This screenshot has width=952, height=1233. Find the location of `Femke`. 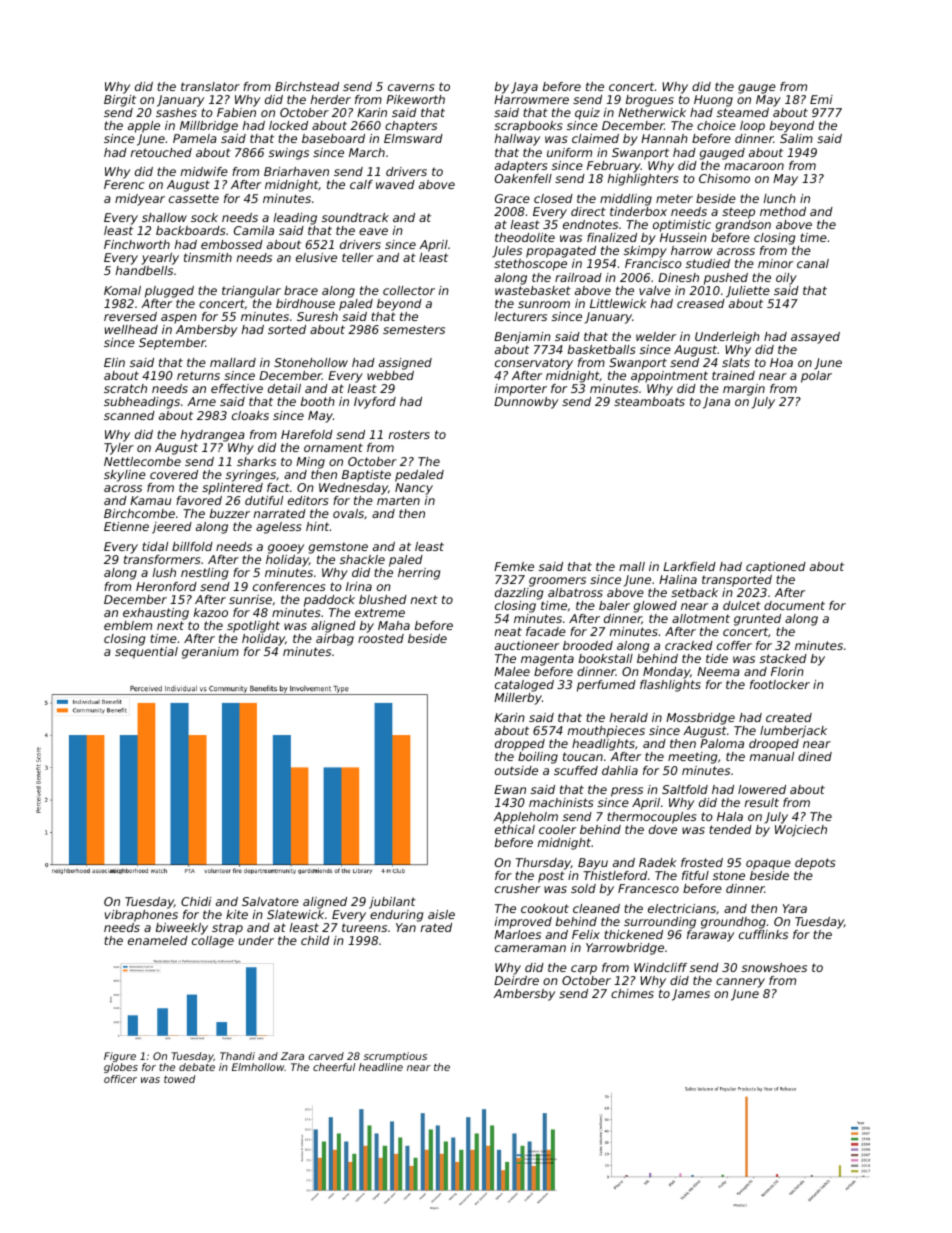

Femke is located at coordinates (514, 566).
